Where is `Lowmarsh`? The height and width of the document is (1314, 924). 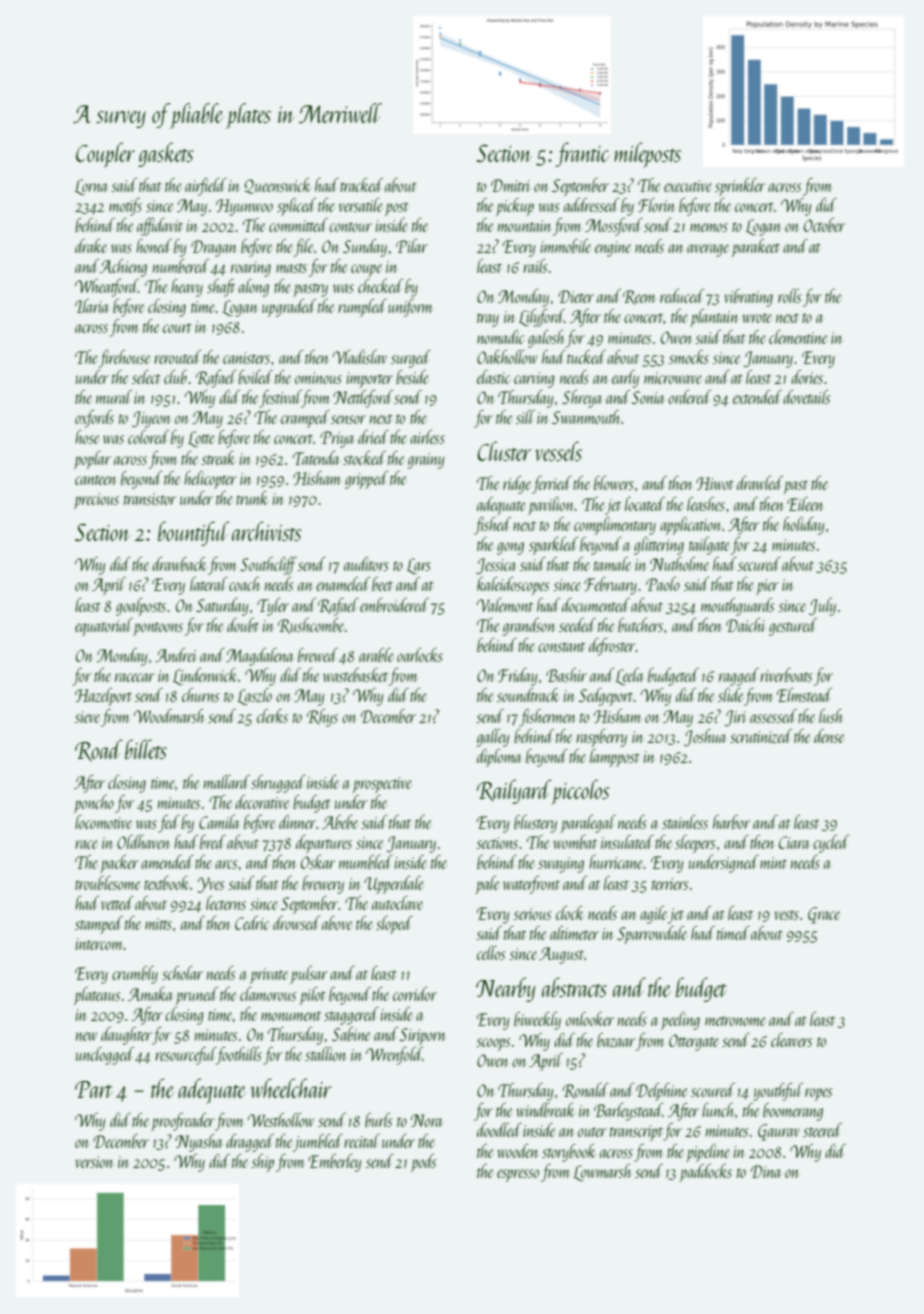 Lowmarsh is located at coordinates (602, 1172).
